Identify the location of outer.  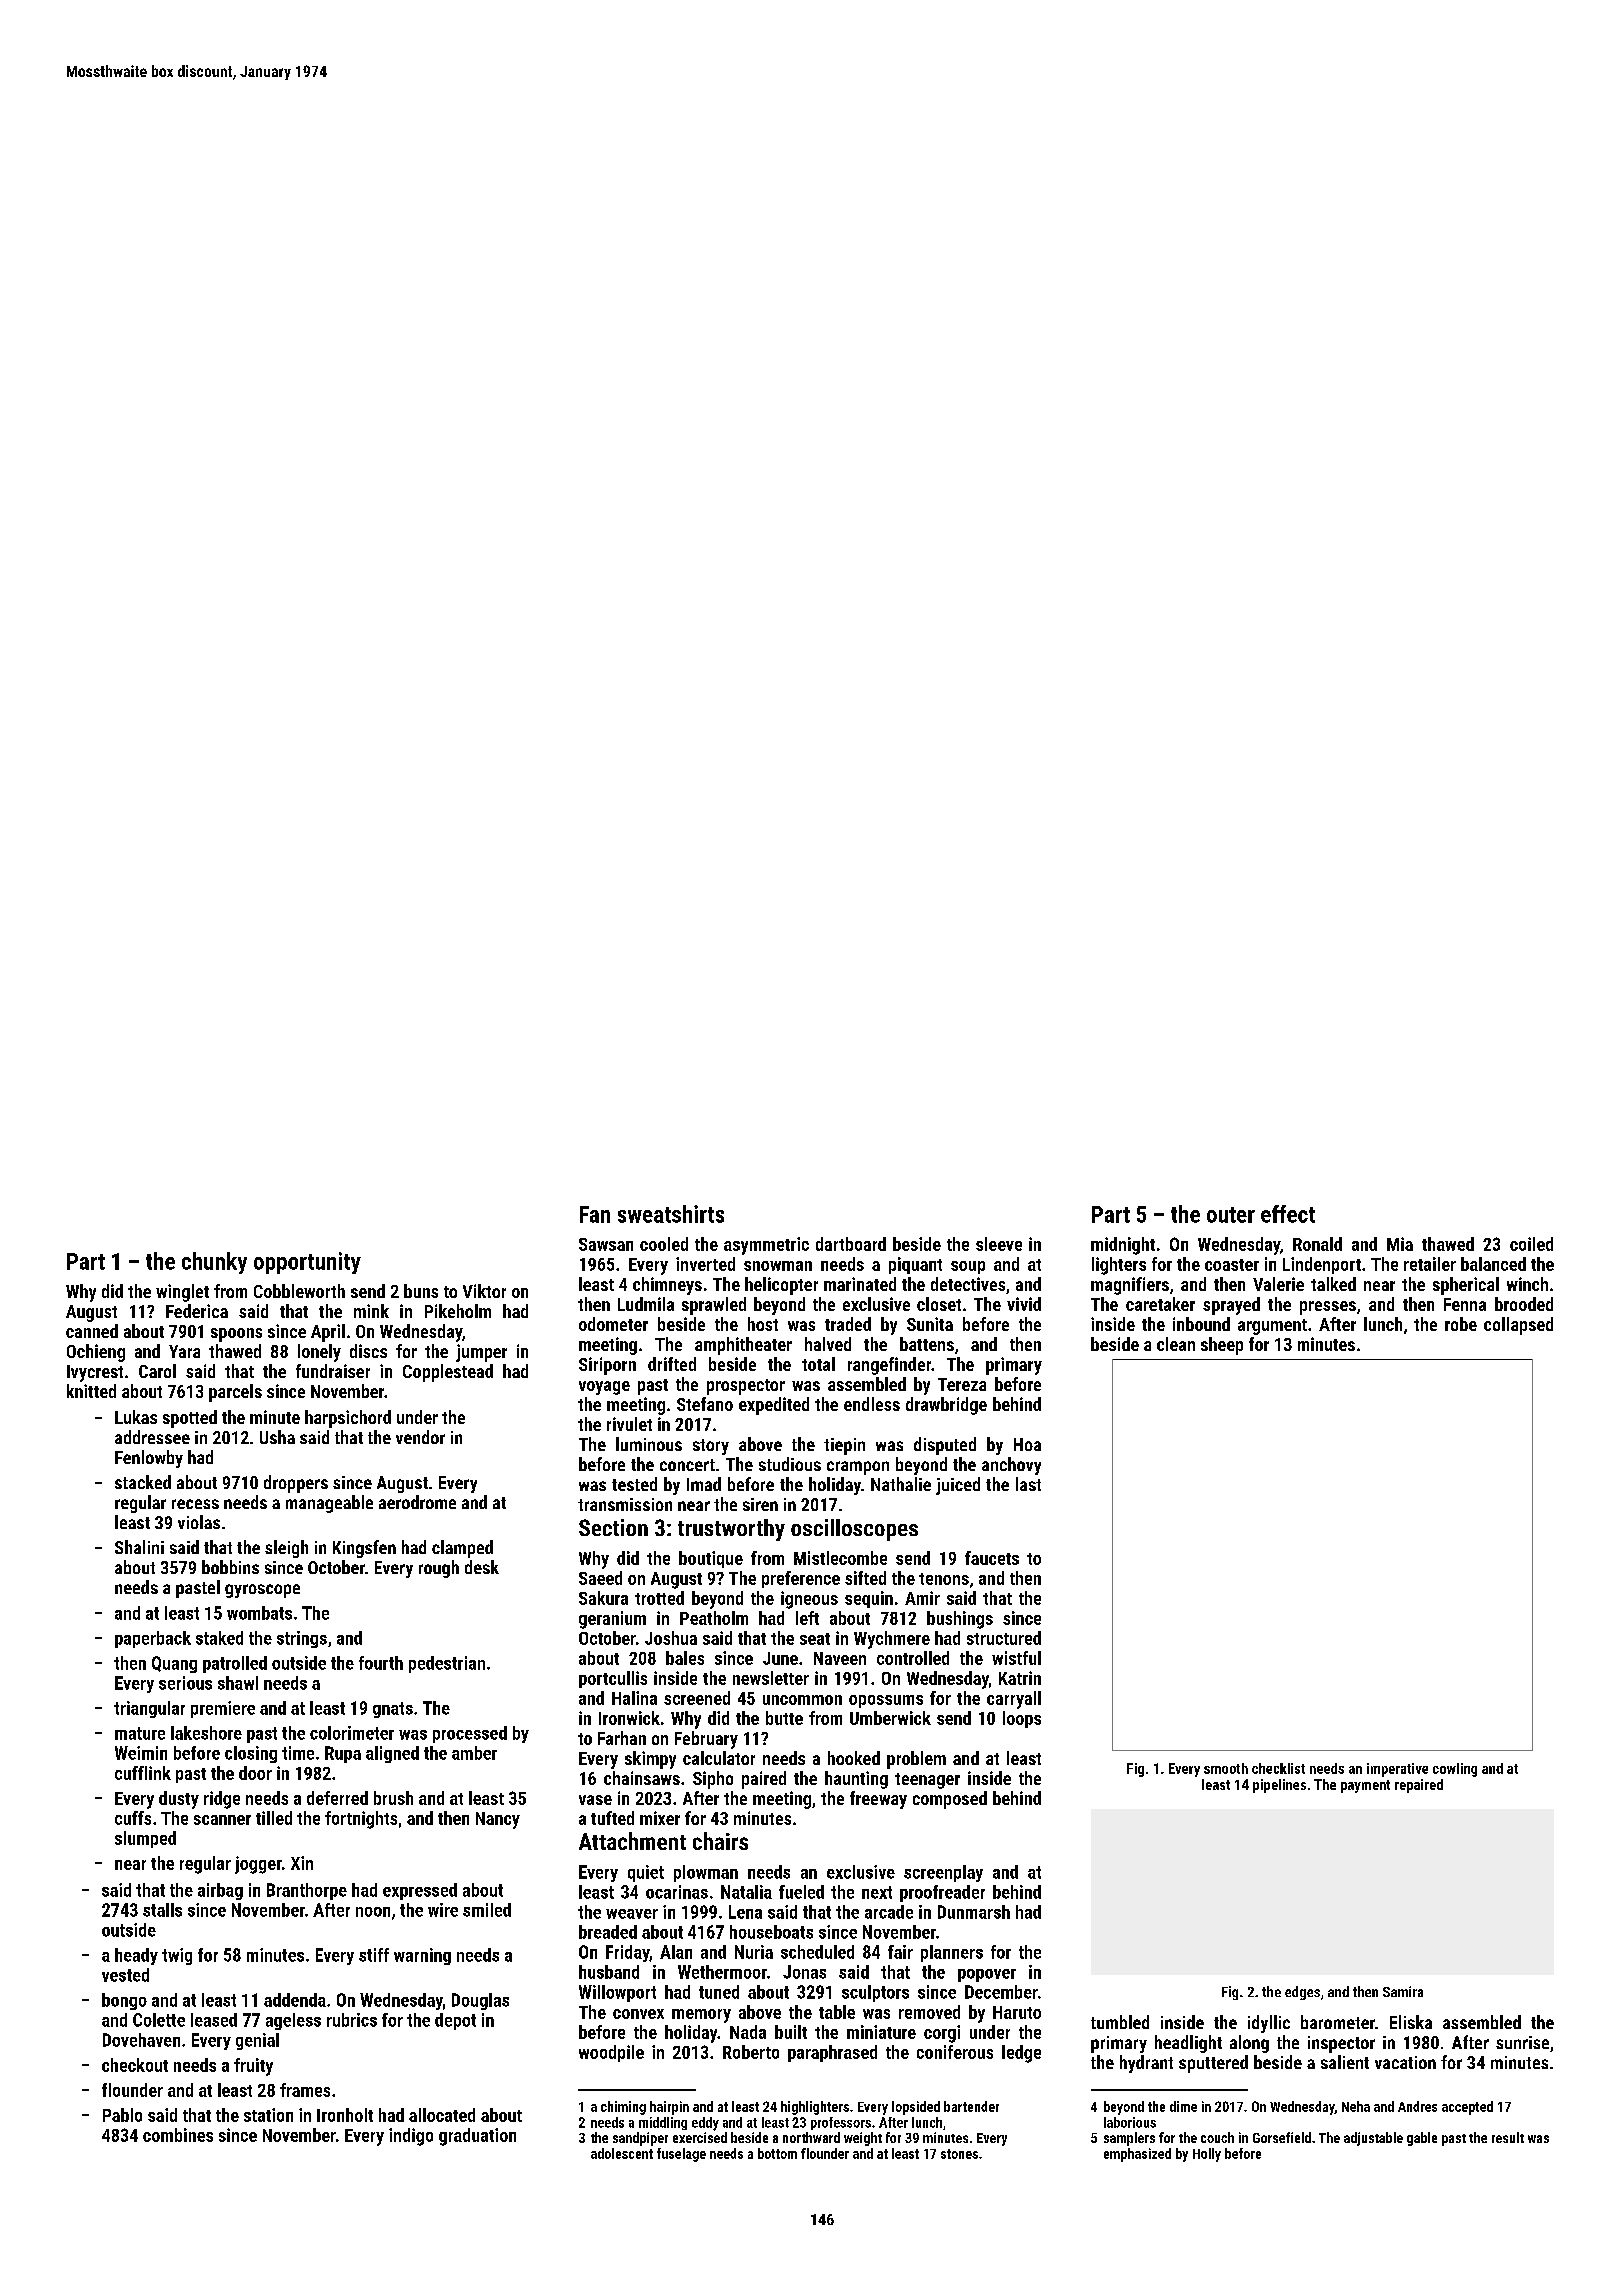
(1231, 1215).
